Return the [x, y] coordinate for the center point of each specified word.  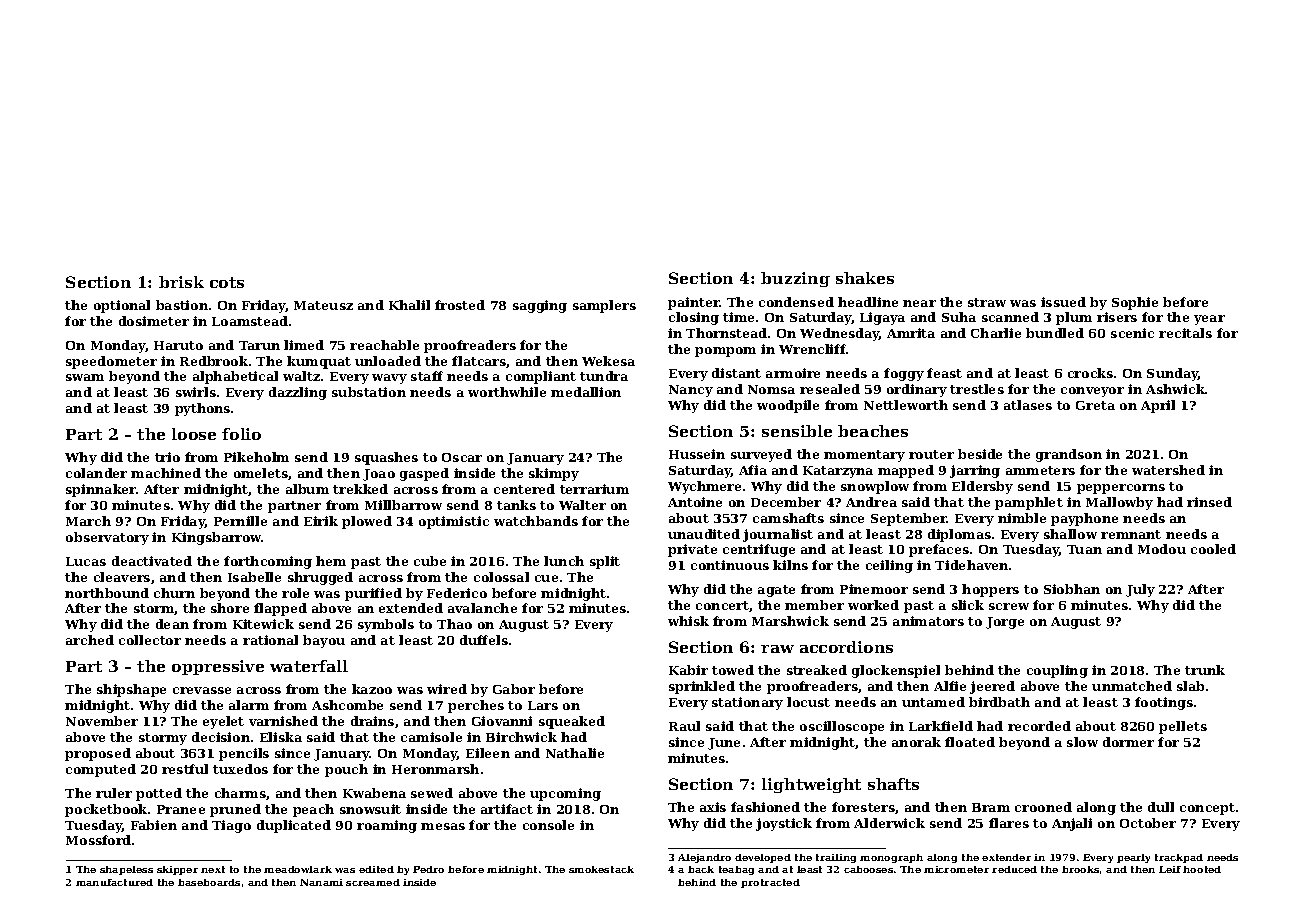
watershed [1168, 470]
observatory [107, 538]
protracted [770, 883]
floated [970, 742]
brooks [1080, 869]
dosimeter [154, 321]
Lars [543, 705]
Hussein [697, 454]
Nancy [691, 391]
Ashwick [1175, 389]
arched [90, 640]
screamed [373, 882]
